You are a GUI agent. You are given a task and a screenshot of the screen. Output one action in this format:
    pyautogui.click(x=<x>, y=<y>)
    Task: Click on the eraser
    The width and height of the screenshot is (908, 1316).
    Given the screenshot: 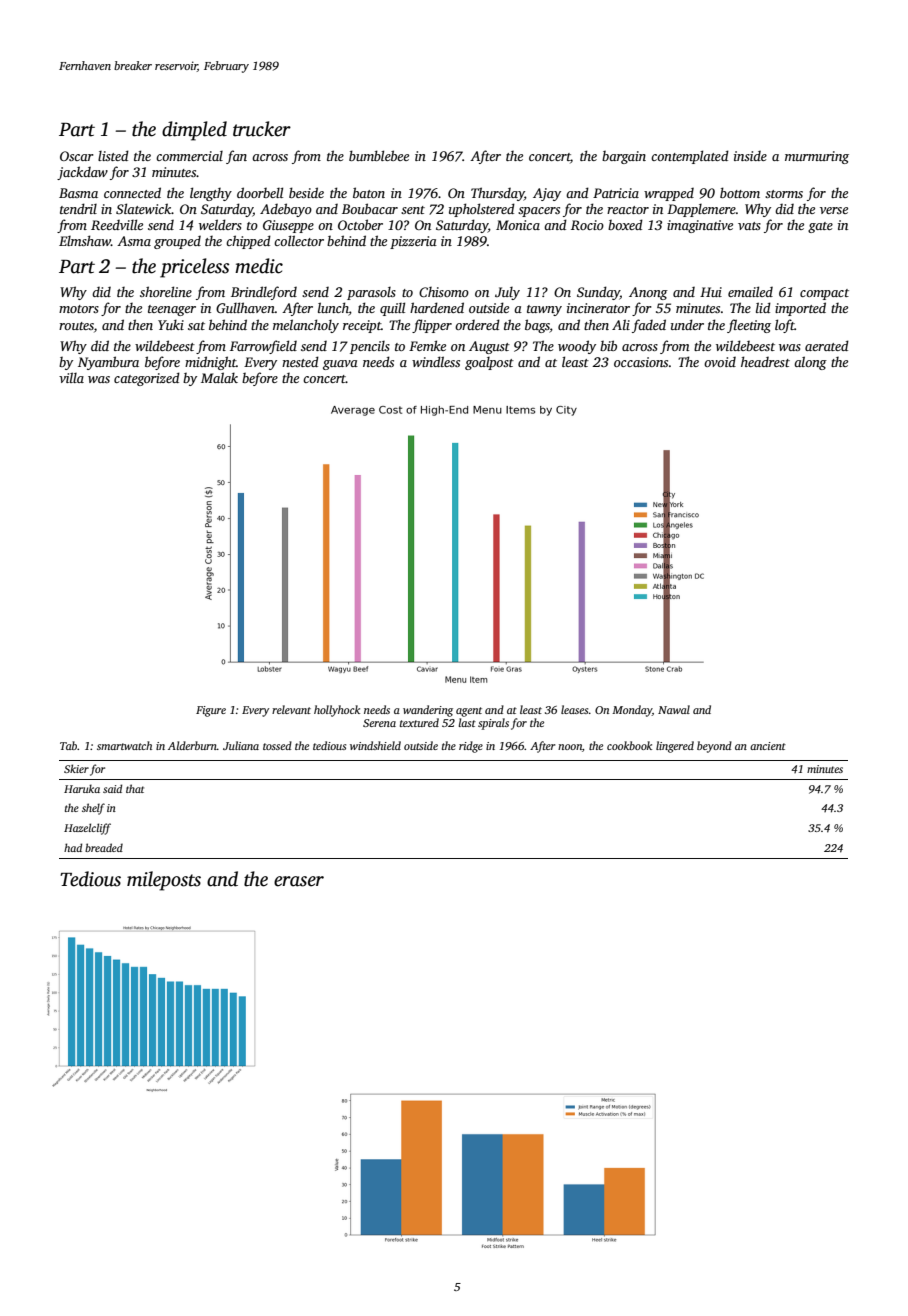 What is the action you would take?
    pyautogui.click(x=299, y=881)
